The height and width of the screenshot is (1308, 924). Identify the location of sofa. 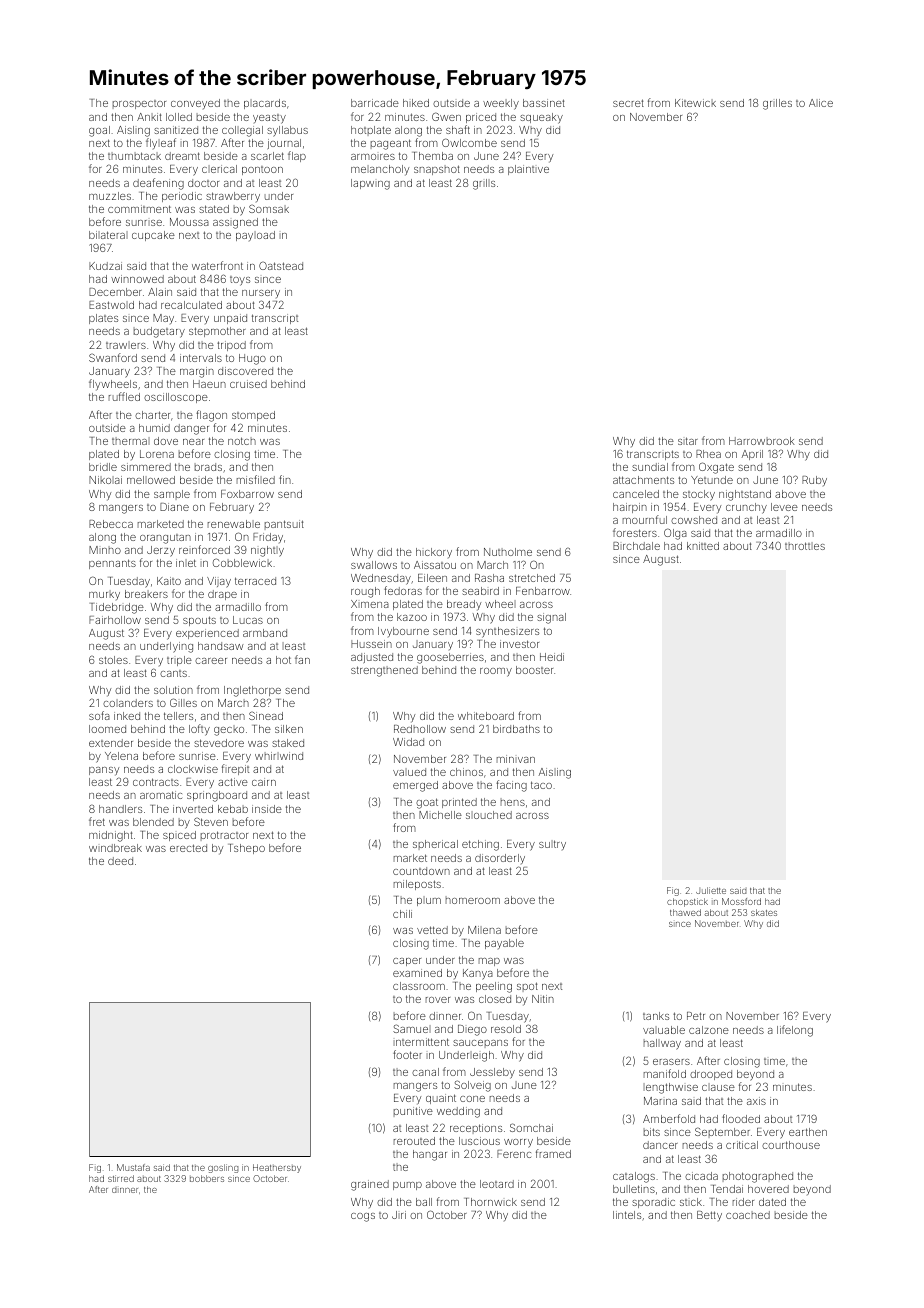
(99, 715).
